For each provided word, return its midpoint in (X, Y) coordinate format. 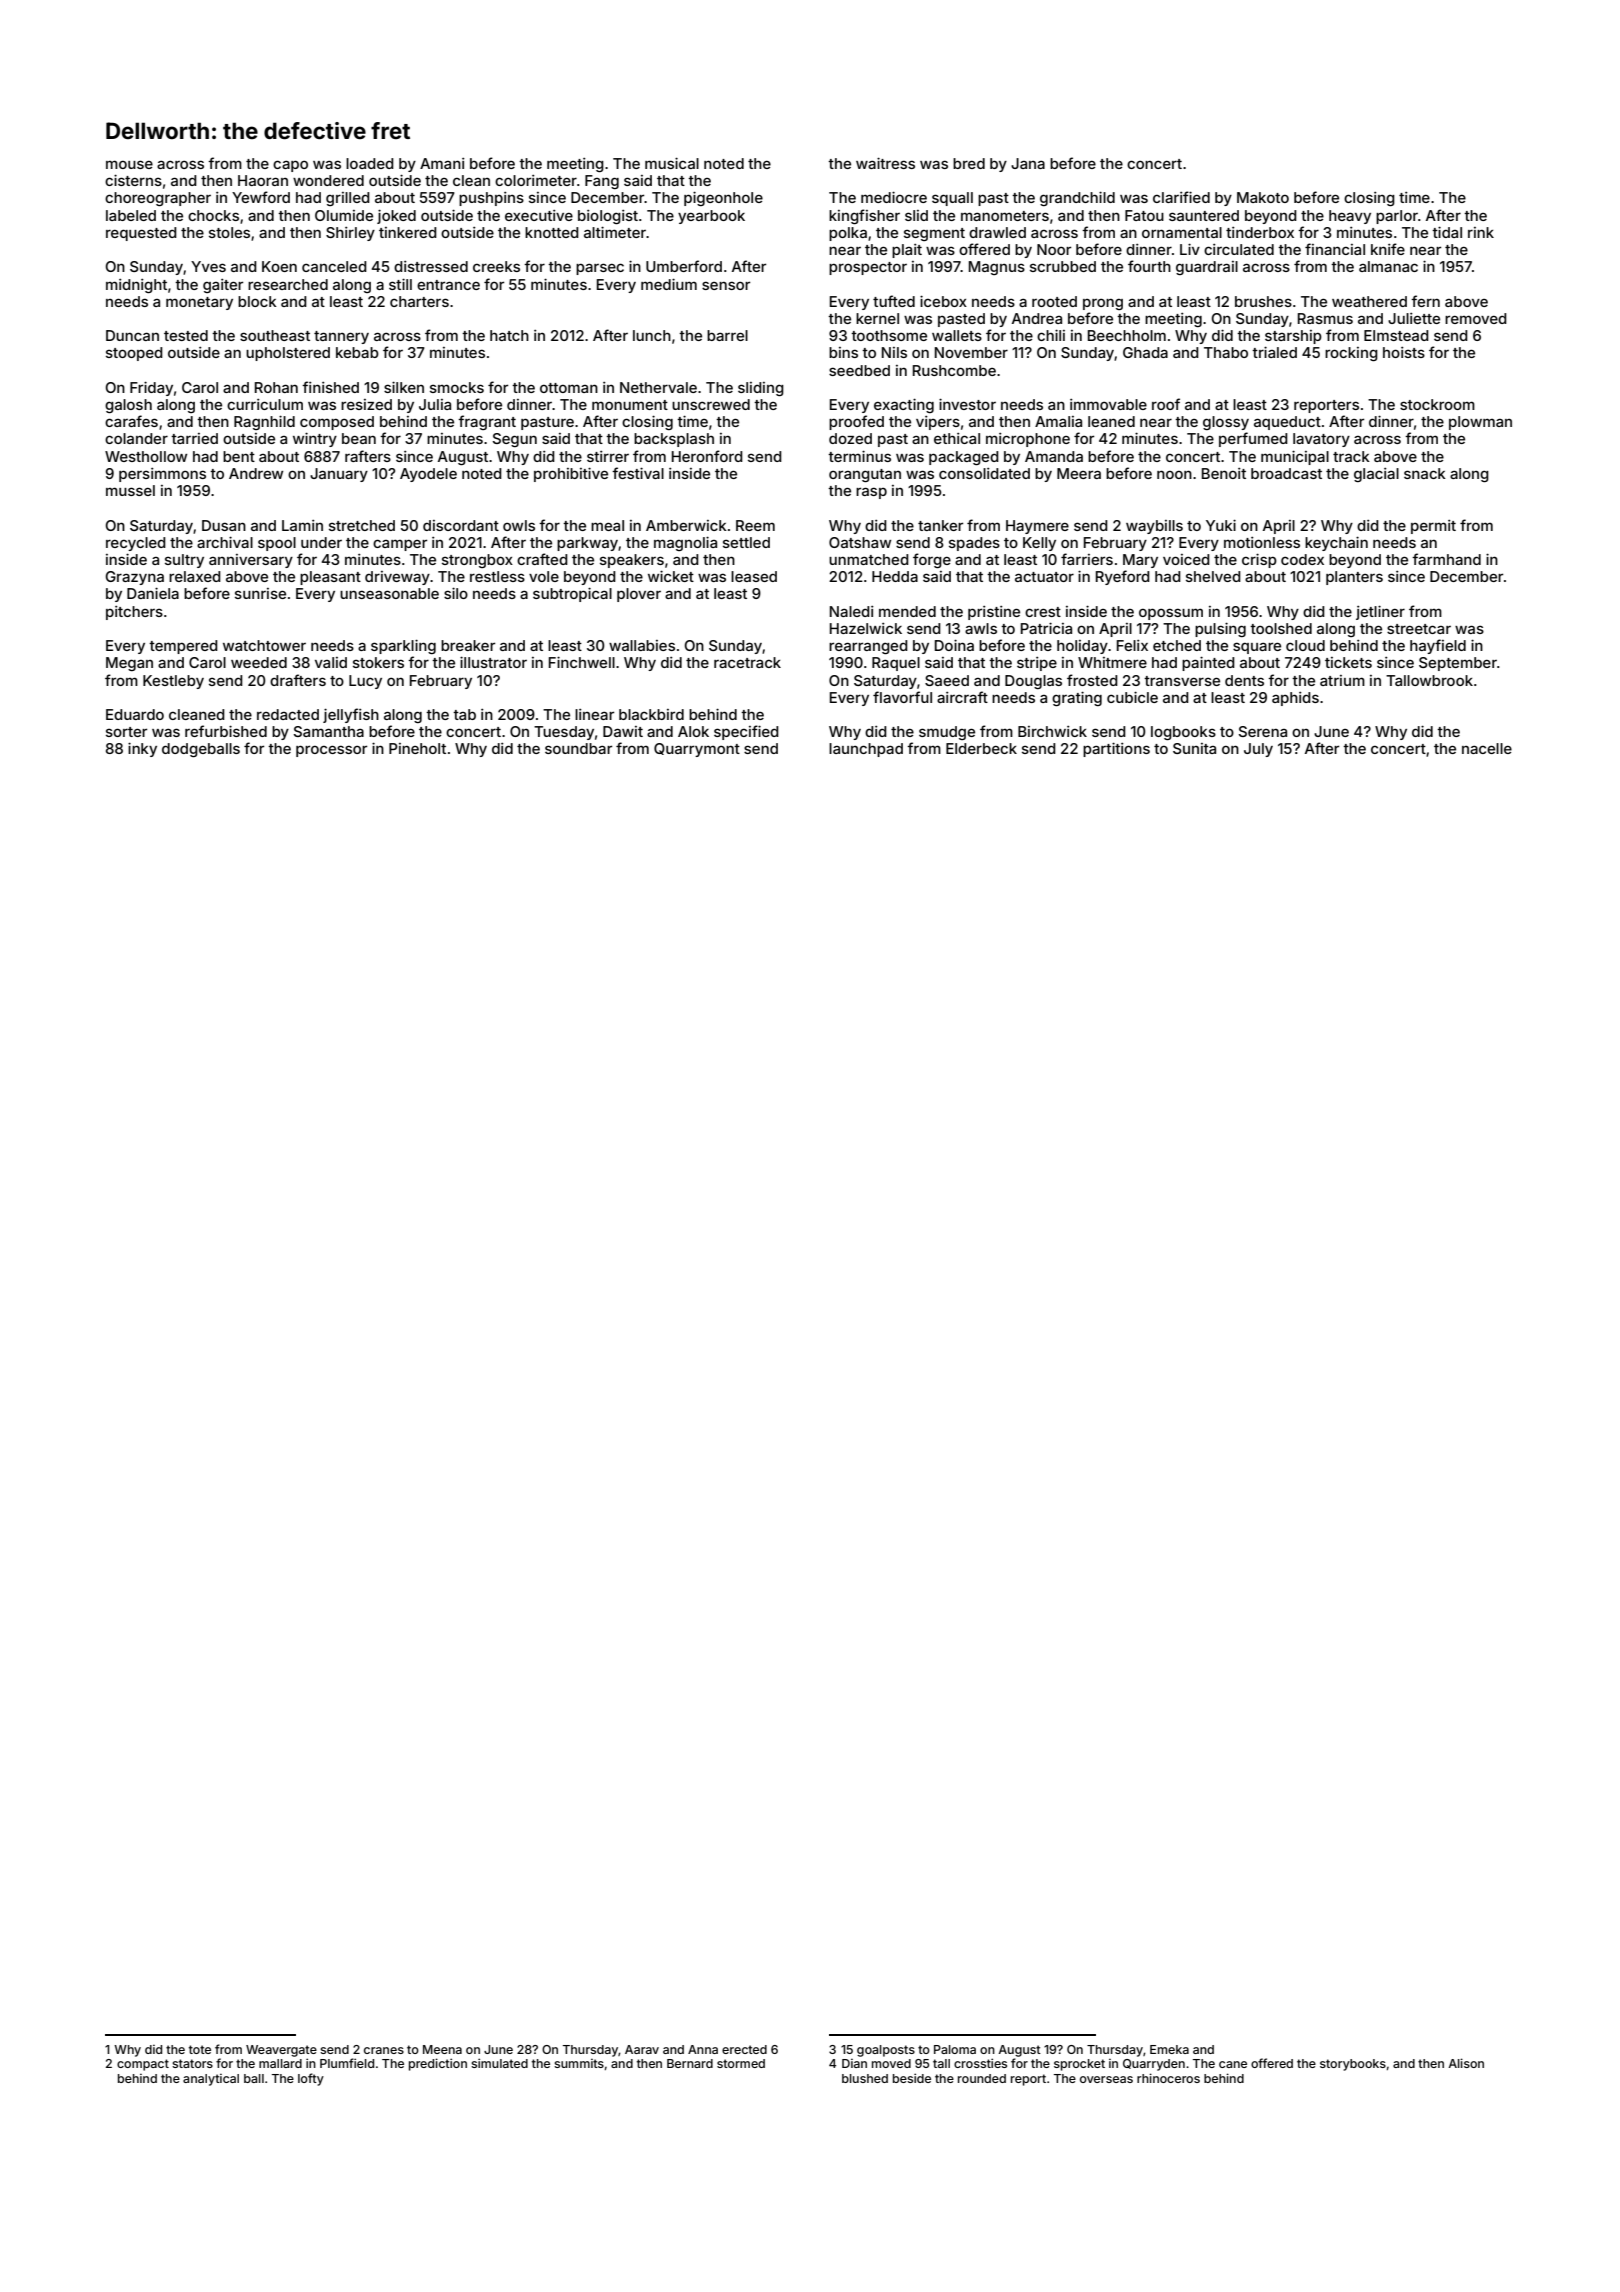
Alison (1466, 2063)
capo (290, 166)
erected (744, 2049)
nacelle (1487, 748)
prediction (438, 2064)
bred (969, 163)
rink (1481, 232)
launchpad (866, 750)
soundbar (578, 748)
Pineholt (417, 748)
